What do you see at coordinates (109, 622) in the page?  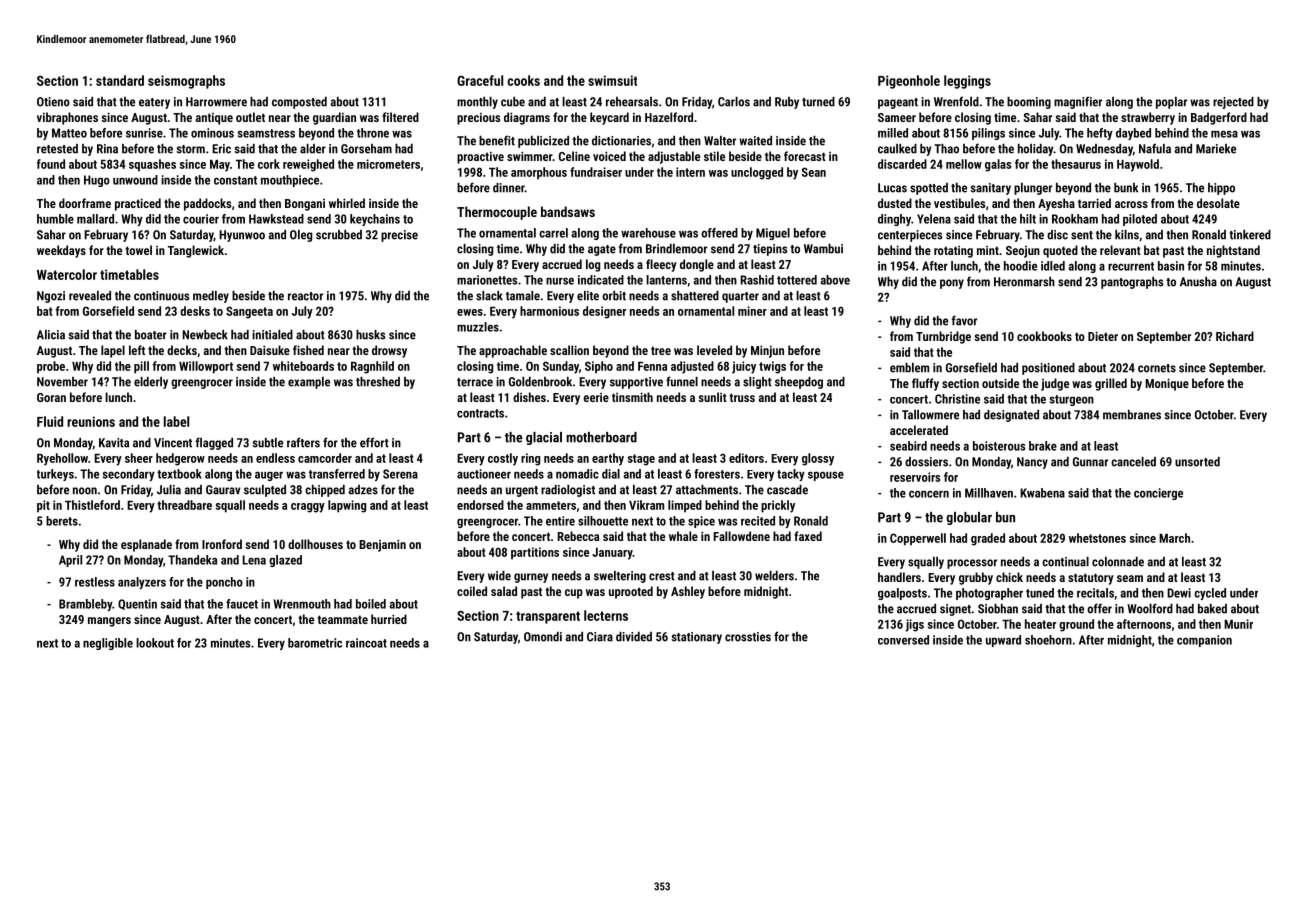 I see `mangers` at bounding box center [109, 622].
